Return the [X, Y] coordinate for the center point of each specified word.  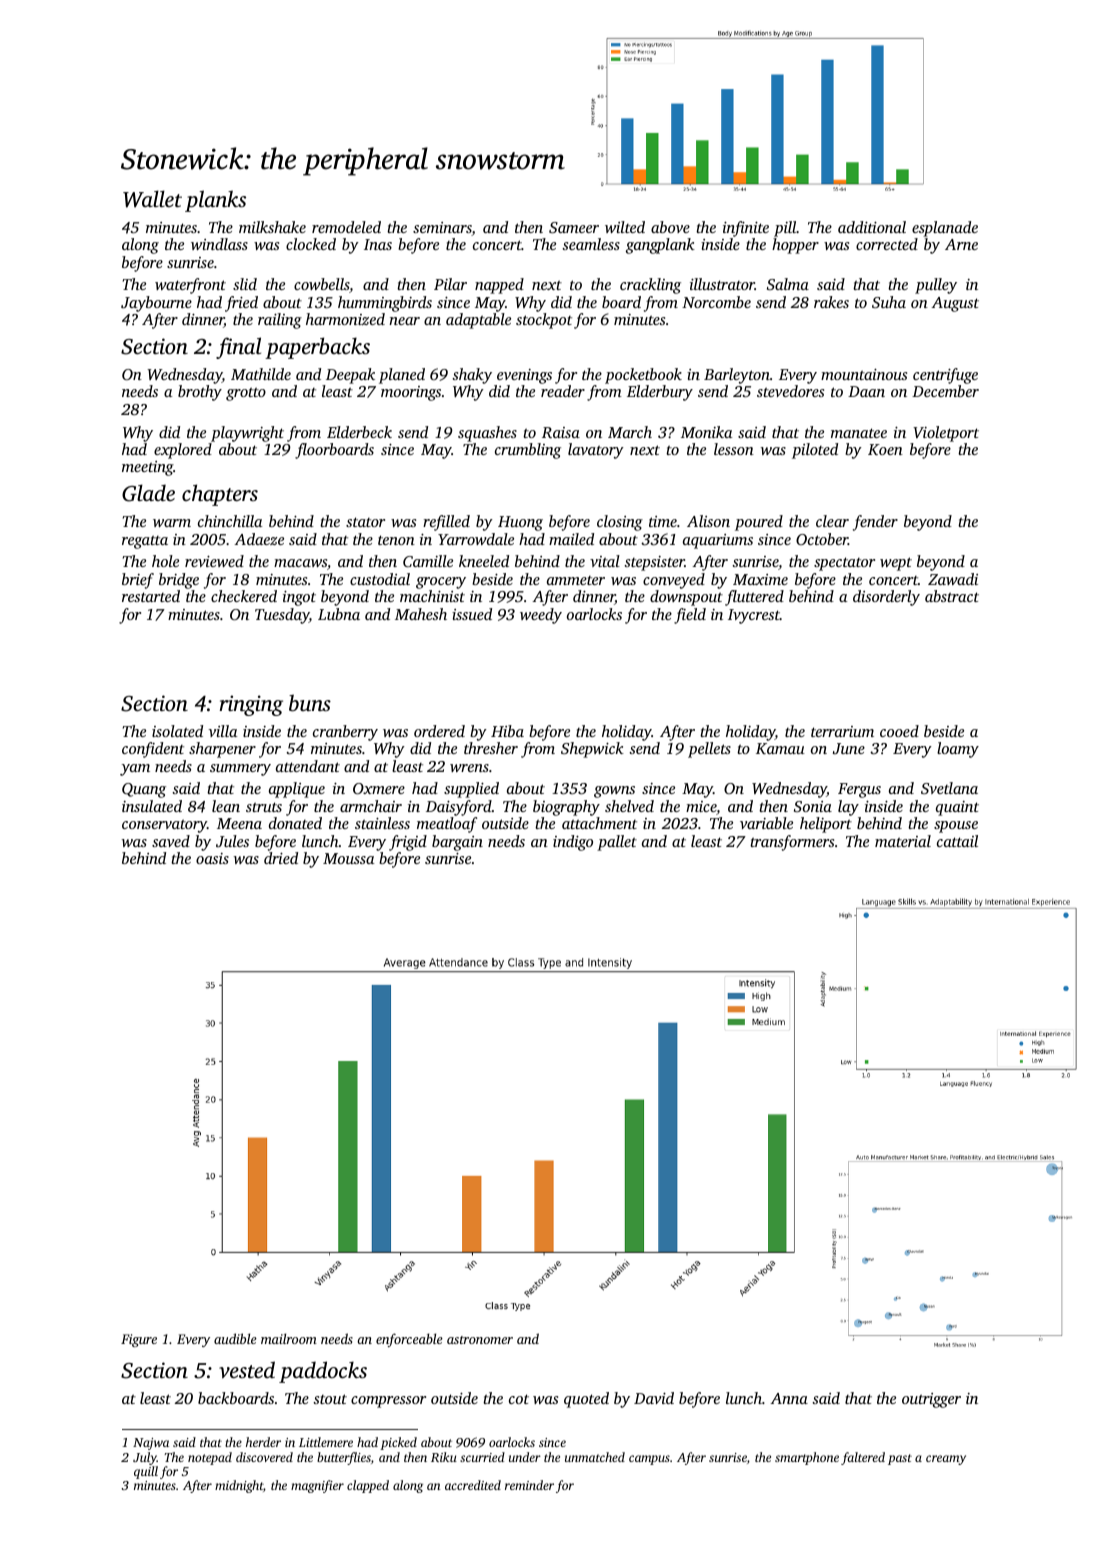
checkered [244, 596]
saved [171, 841]
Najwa [151, 1444]
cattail [957, 841]
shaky [472, 376]
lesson [734, 449]
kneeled [484, 561]
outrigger [931, 1400]
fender [875, 523]
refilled [446, 523]
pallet [617, 843]
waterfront [190, 286]
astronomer [480, 1340]
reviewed [214, 561]
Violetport [946, 434]
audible [235, 1338]
